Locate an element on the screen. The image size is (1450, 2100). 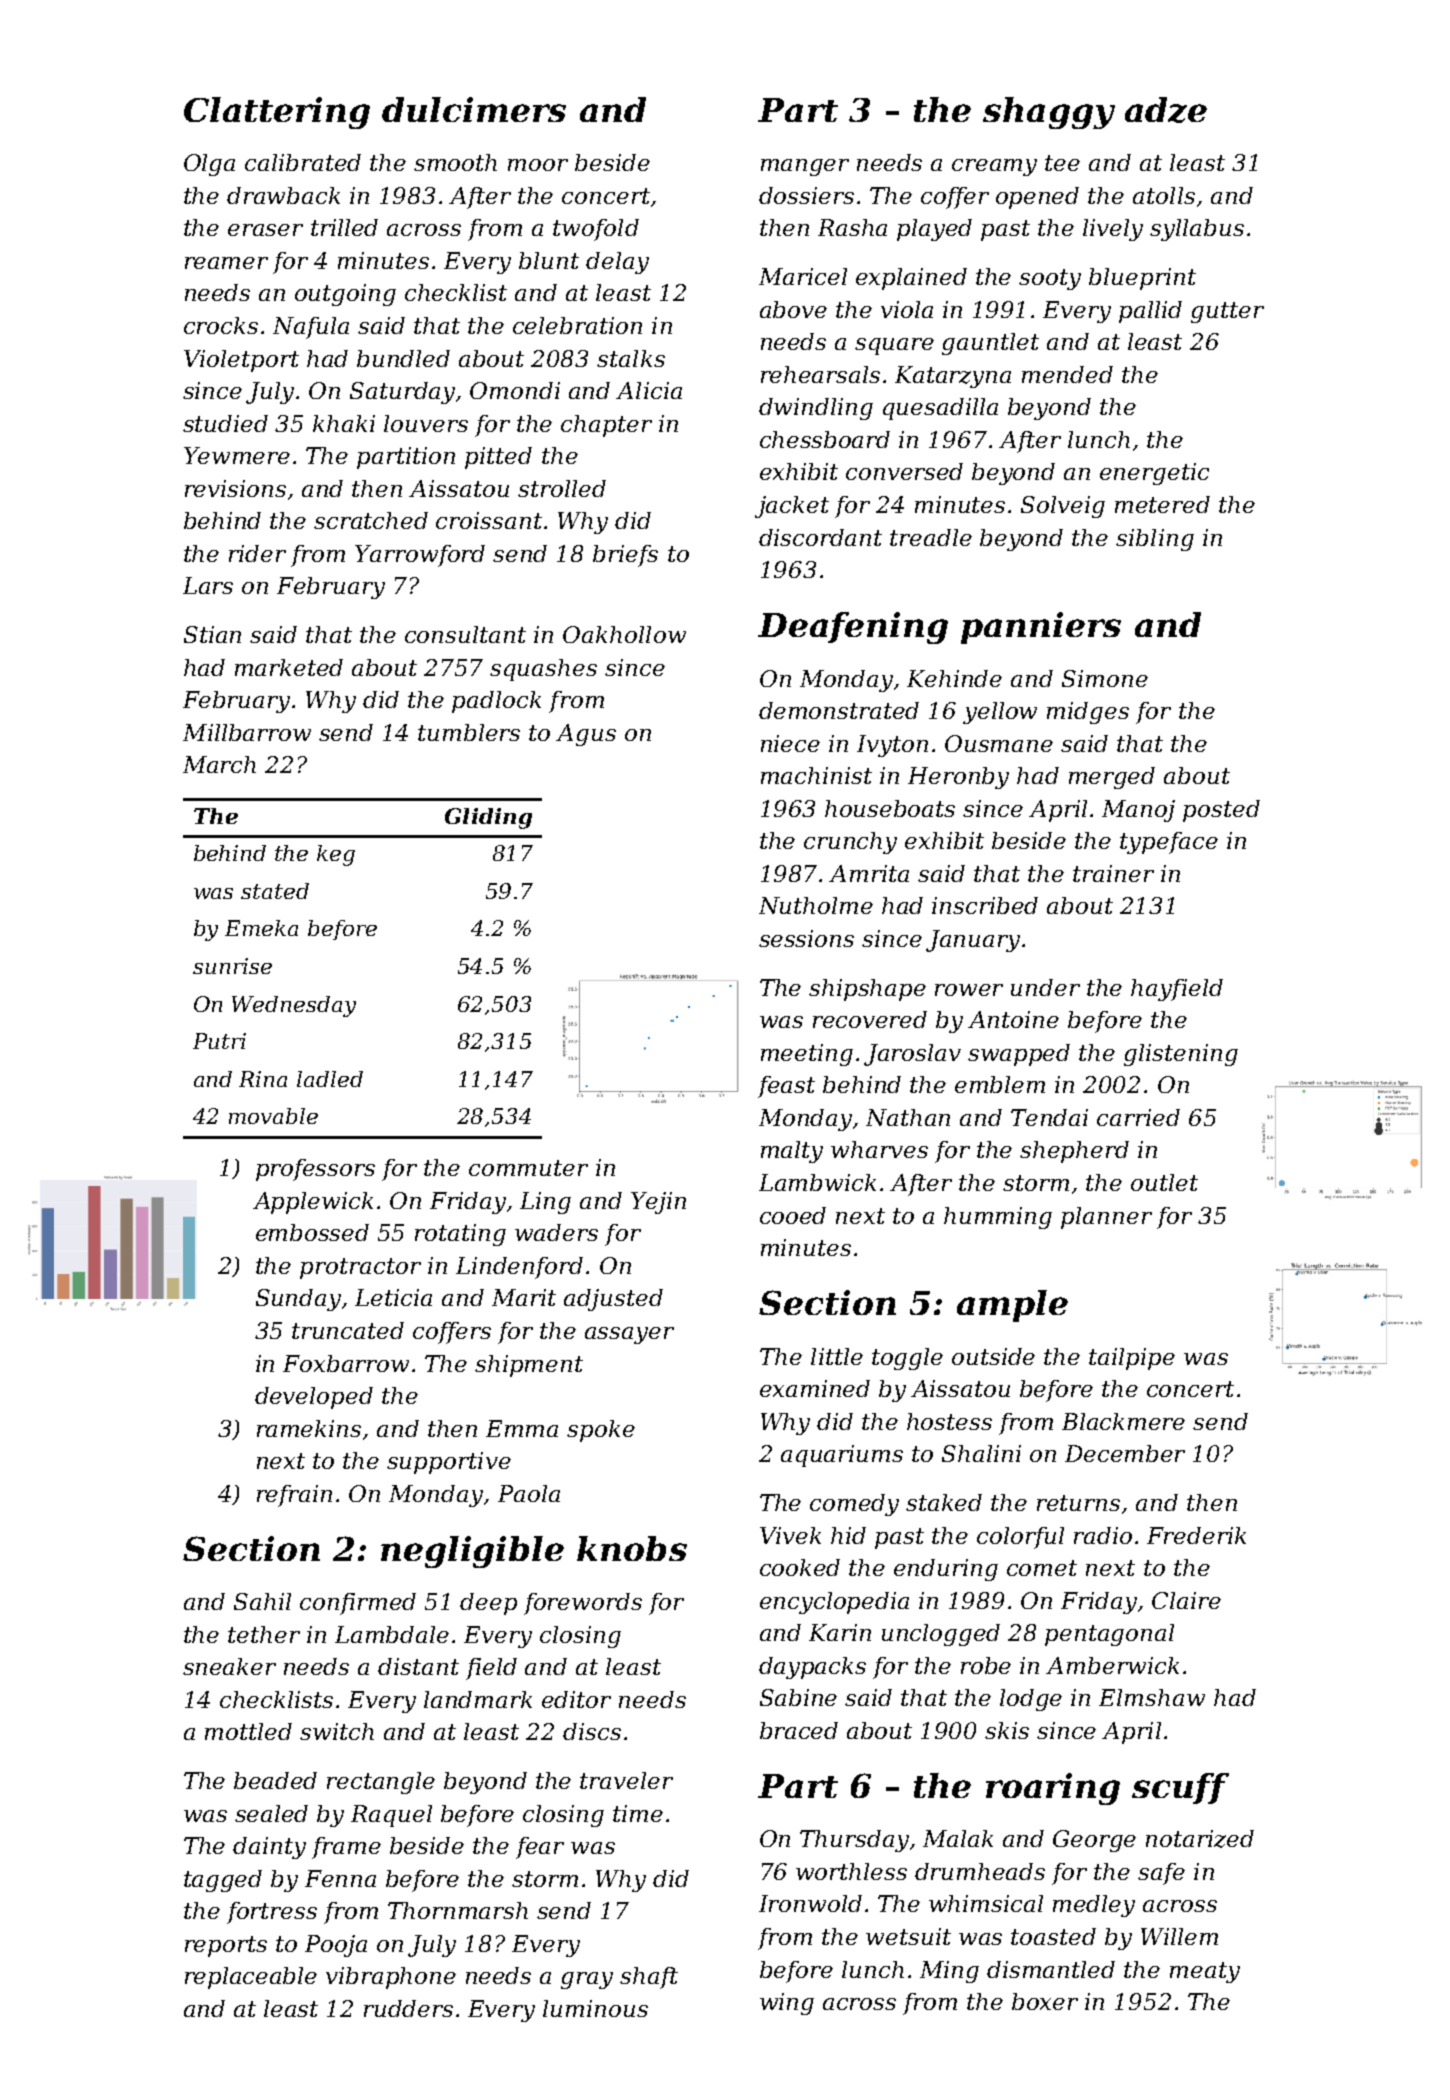
commuter is located at coordinates (528, 1168).
